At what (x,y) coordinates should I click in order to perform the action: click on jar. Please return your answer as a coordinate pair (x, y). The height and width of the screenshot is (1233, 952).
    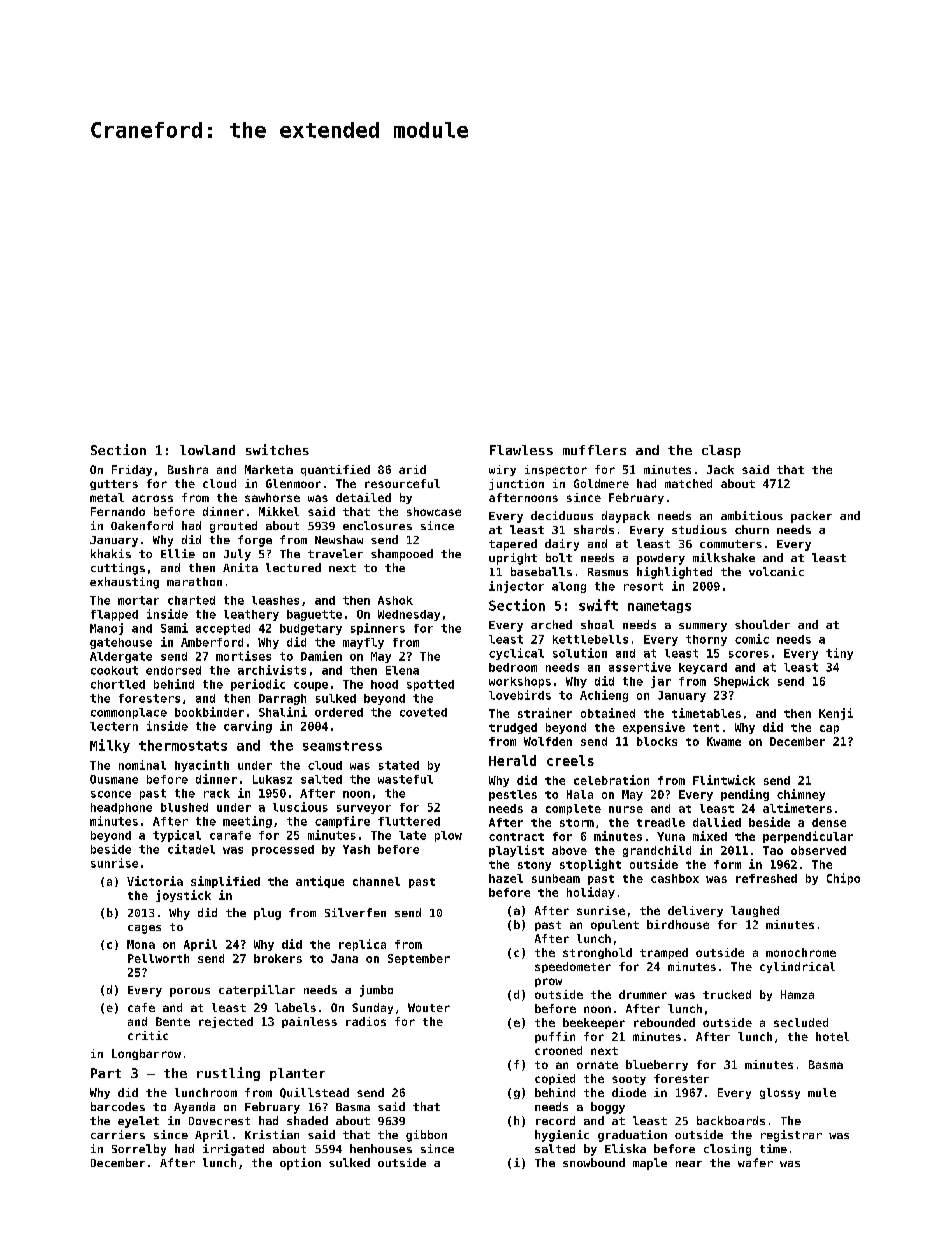
    Looking at the image, I should click on (661, 682).
